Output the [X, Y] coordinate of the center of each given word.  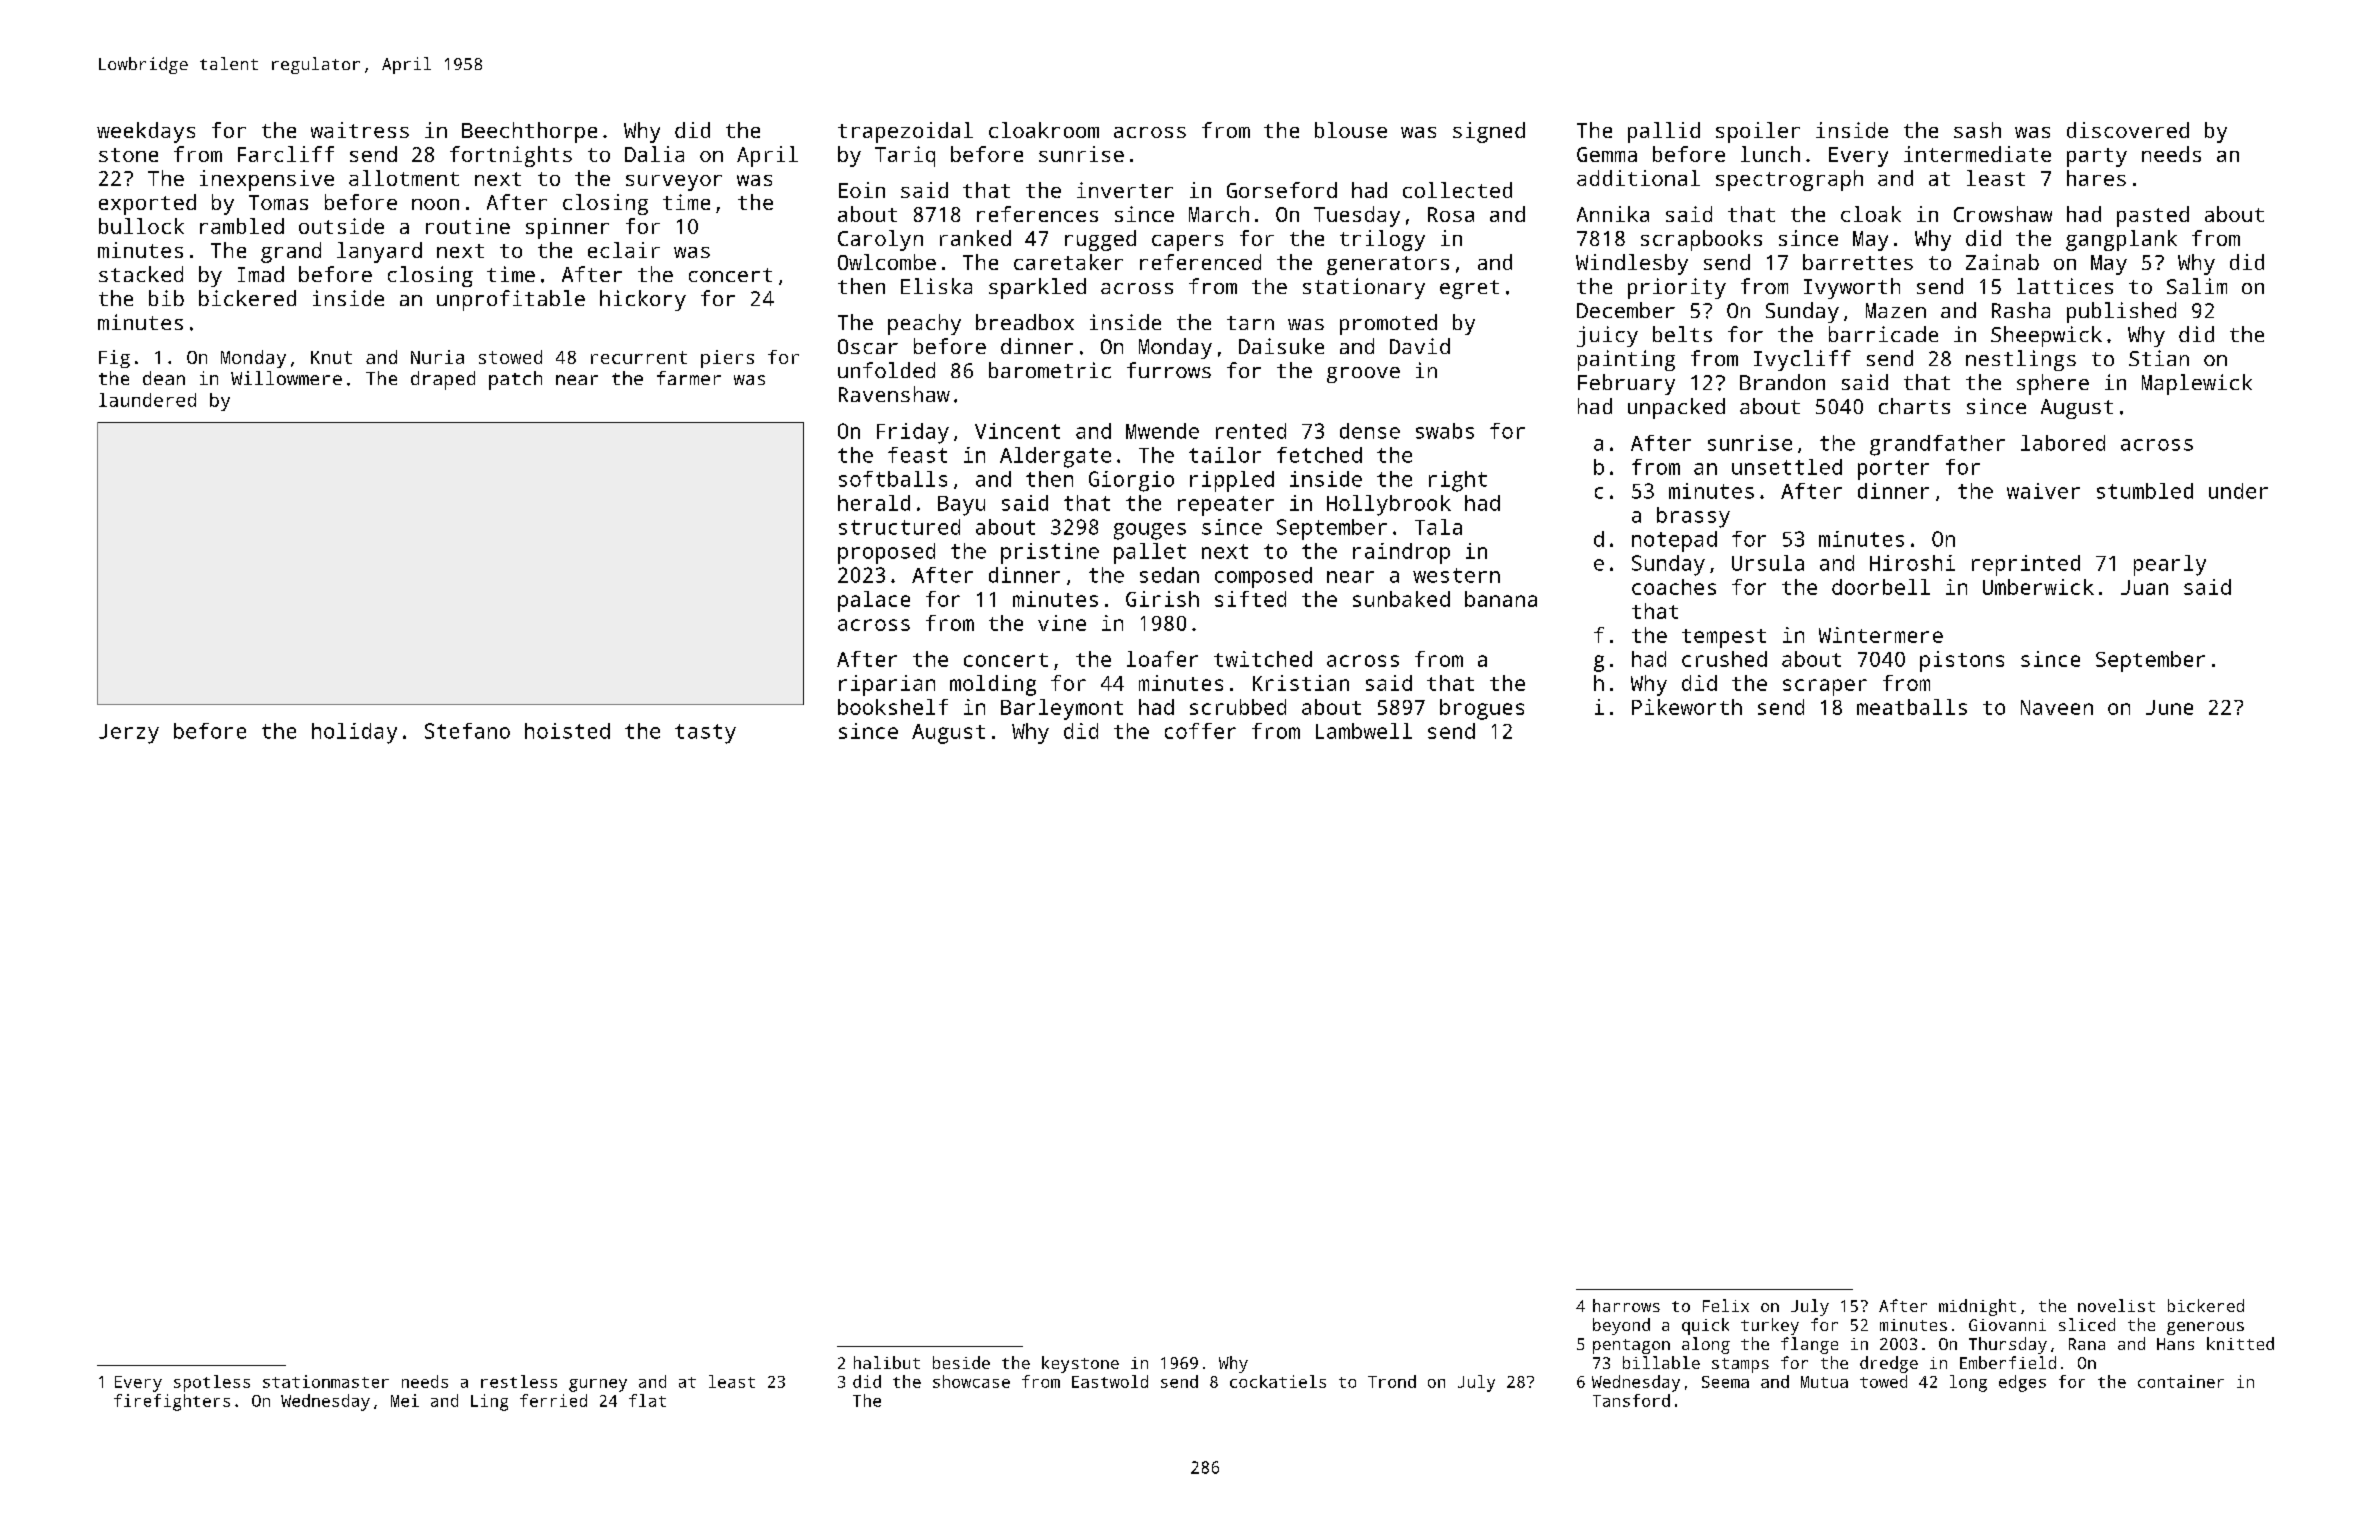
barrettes [1858, 262]
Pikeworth [1687, 707]
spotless [212, 1383]
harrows [1626, 1305]
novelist [2116, 1305]
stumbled [2145, 491]
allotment [404, 178]
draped [443, 380]
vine [1062, 623]
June [2169, 707]
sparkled [1037, 288]
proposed [886, 553]
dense [1370, 431]
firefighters [172, 1402]
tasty [705, 734]
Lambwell [1364, 731]
